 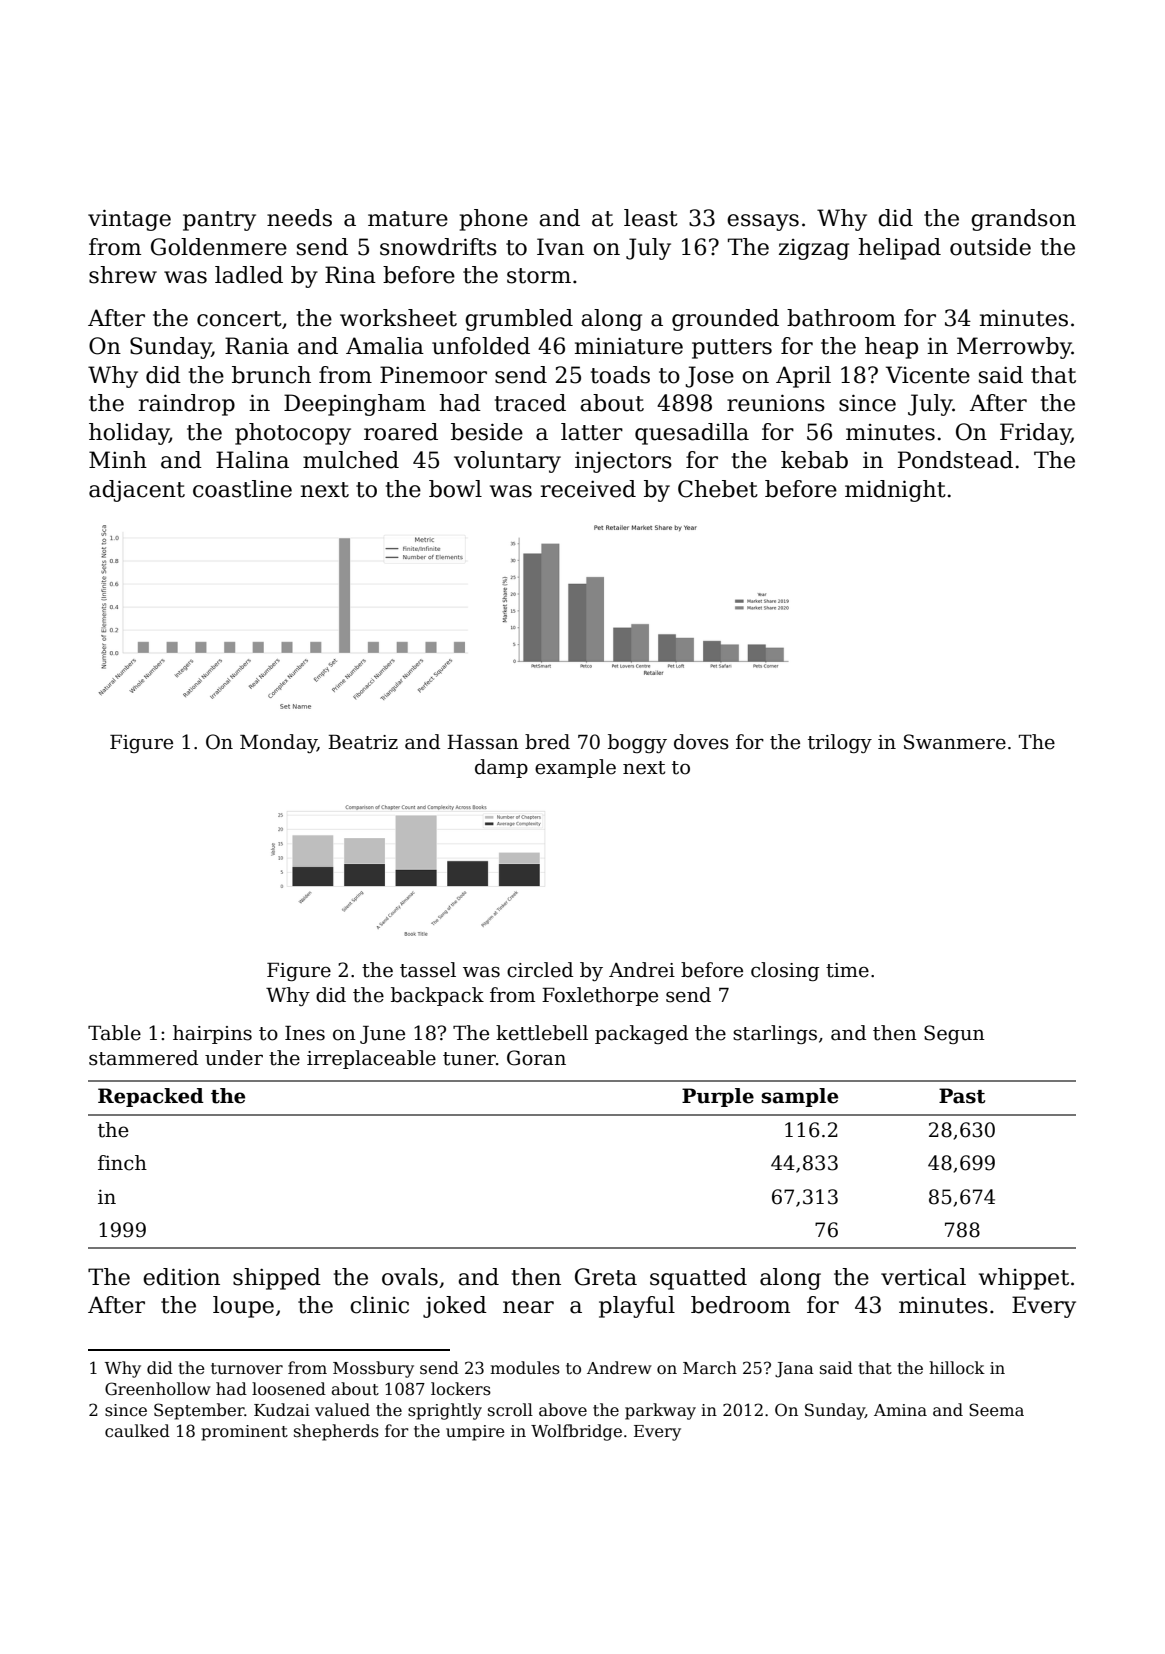 I want to click on Wolfbridge, so click(x=576, y=1432).
